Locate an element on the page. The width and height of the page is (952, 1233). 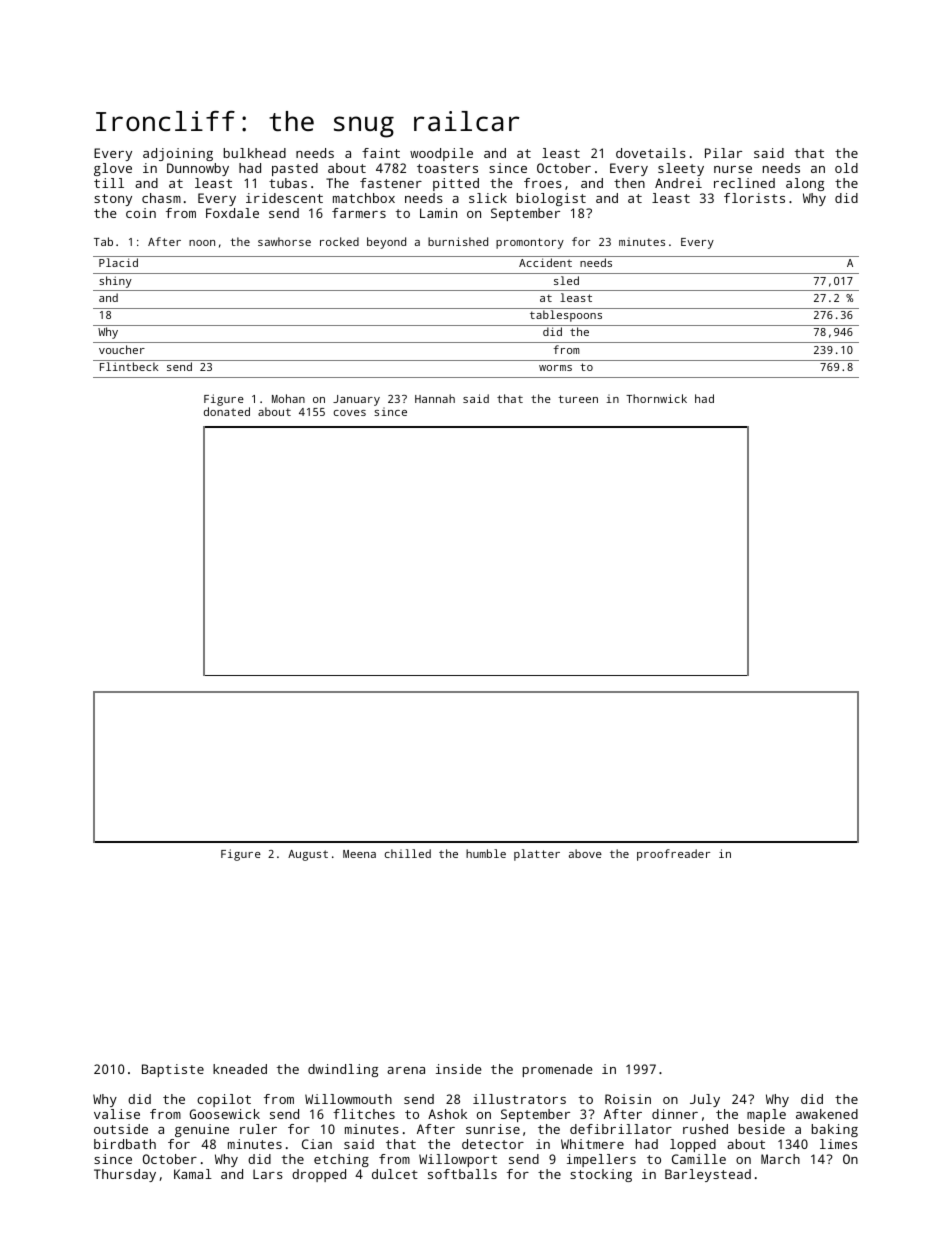
proofreader is located at coordinates (673, 855).
